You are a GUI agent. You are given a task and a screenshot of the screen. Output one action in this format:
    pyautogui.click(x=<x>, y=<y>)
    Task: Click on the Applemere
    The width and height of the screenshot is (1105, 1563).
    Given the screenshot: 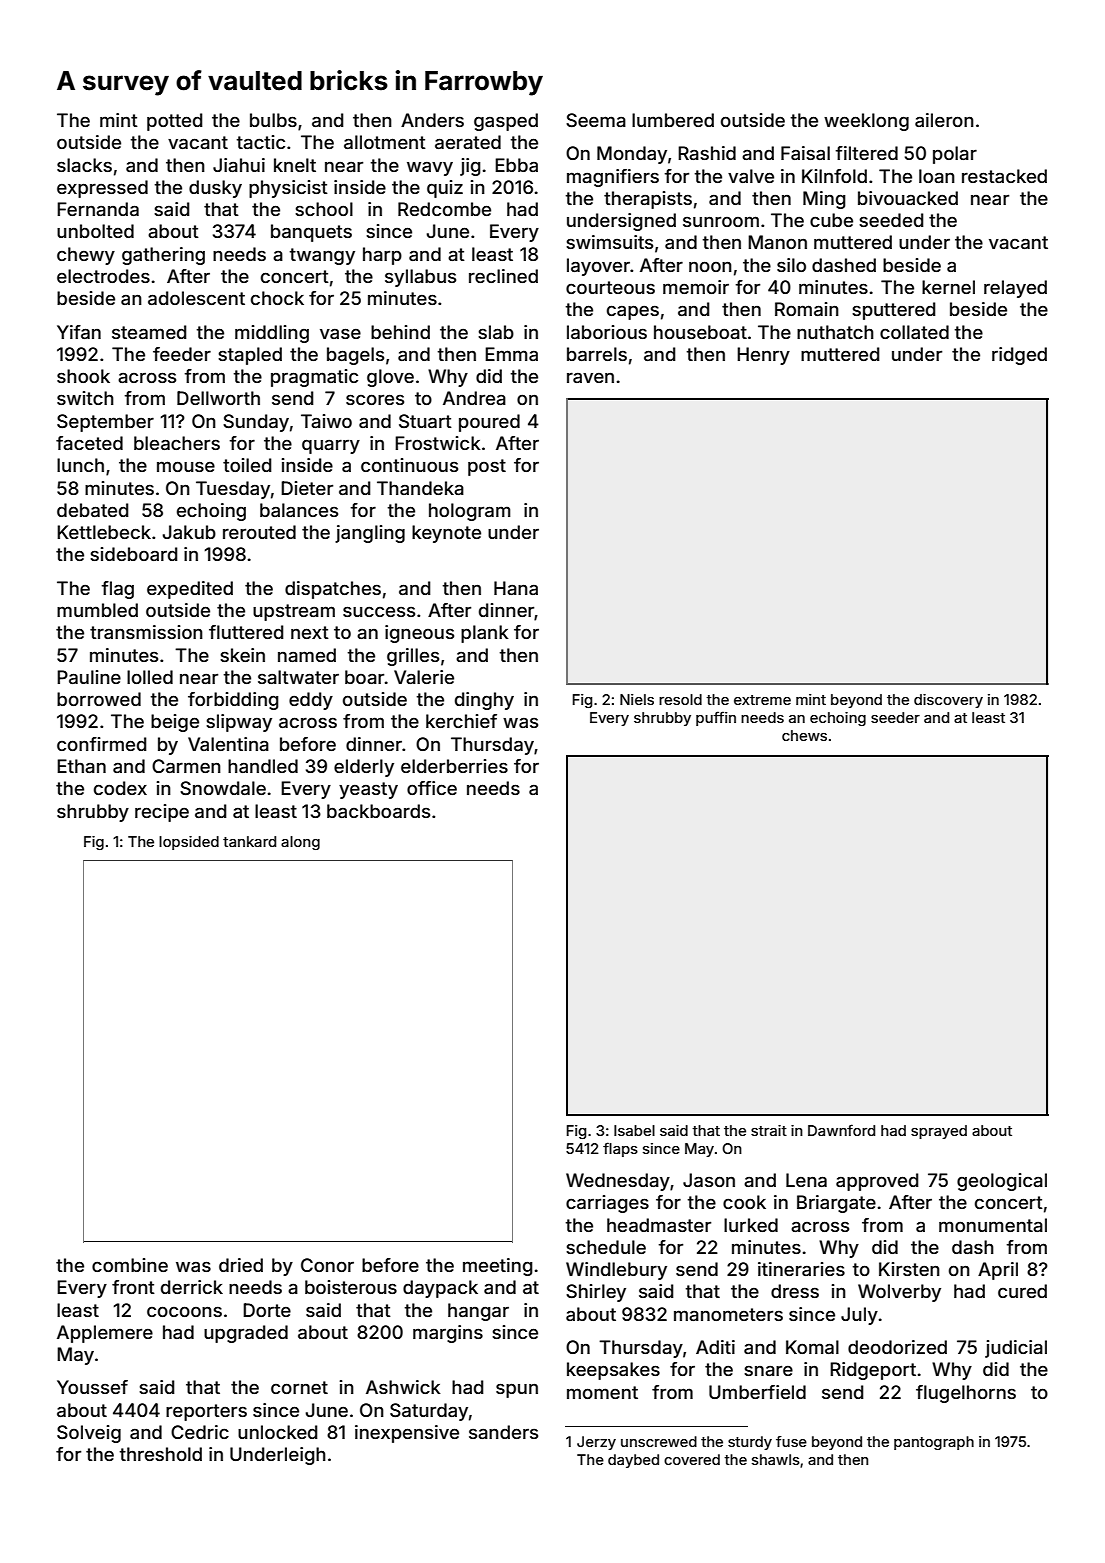 What is the action you would take?
    pyautogui.click(x=105, y=1334)
